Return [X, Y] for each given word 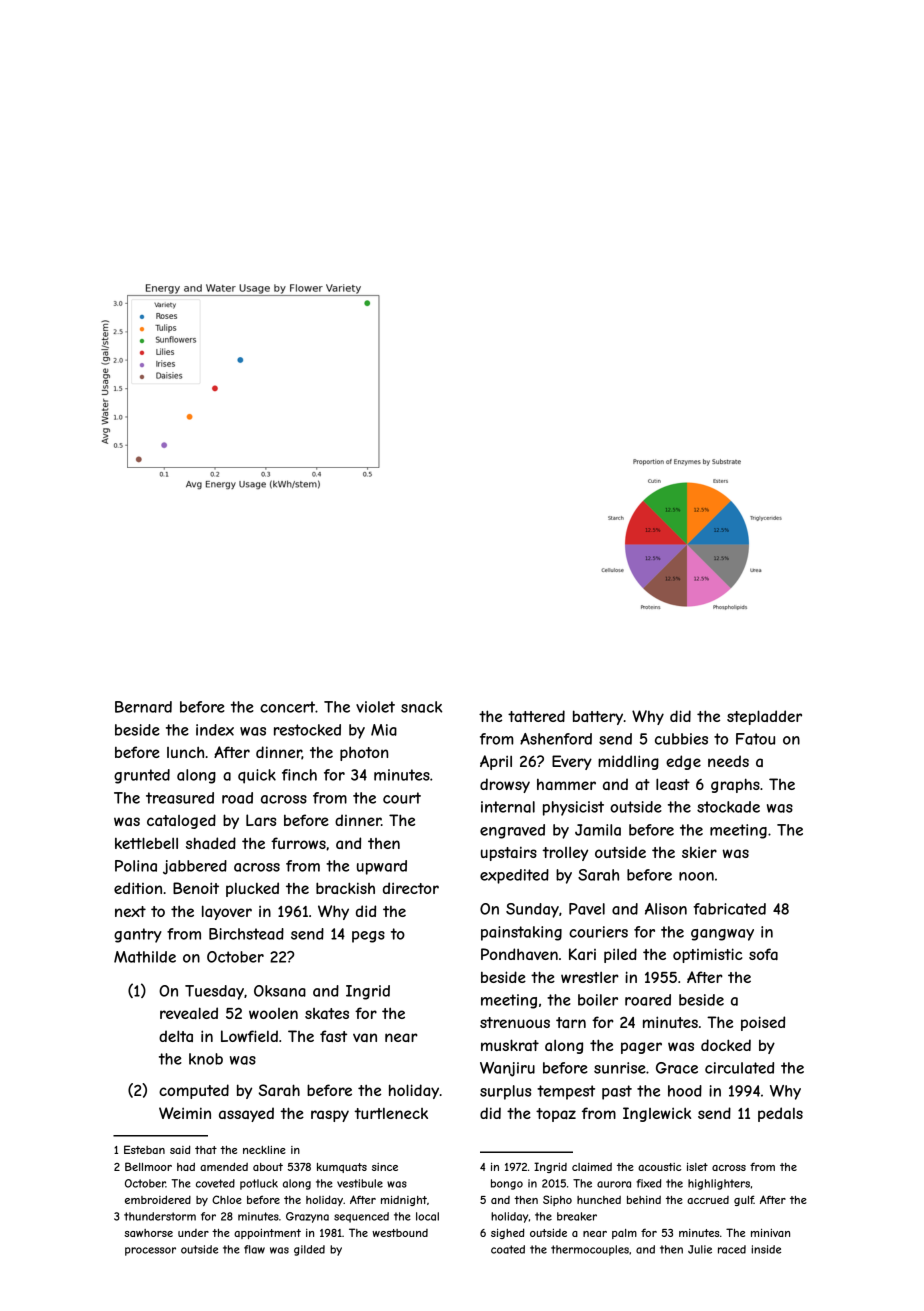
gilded [309, 1250]
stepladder [764, 717]
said [180, 1149]
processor [150, 1251]
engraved [512, 831]
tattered [536, 716]
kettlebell [146, 843]
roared [648, 1000]
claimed [592, 1167]
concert [287, 707]
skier [699, 852]
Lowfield [249, 1036]
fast [333, 1036]
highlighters [719, 1184]
